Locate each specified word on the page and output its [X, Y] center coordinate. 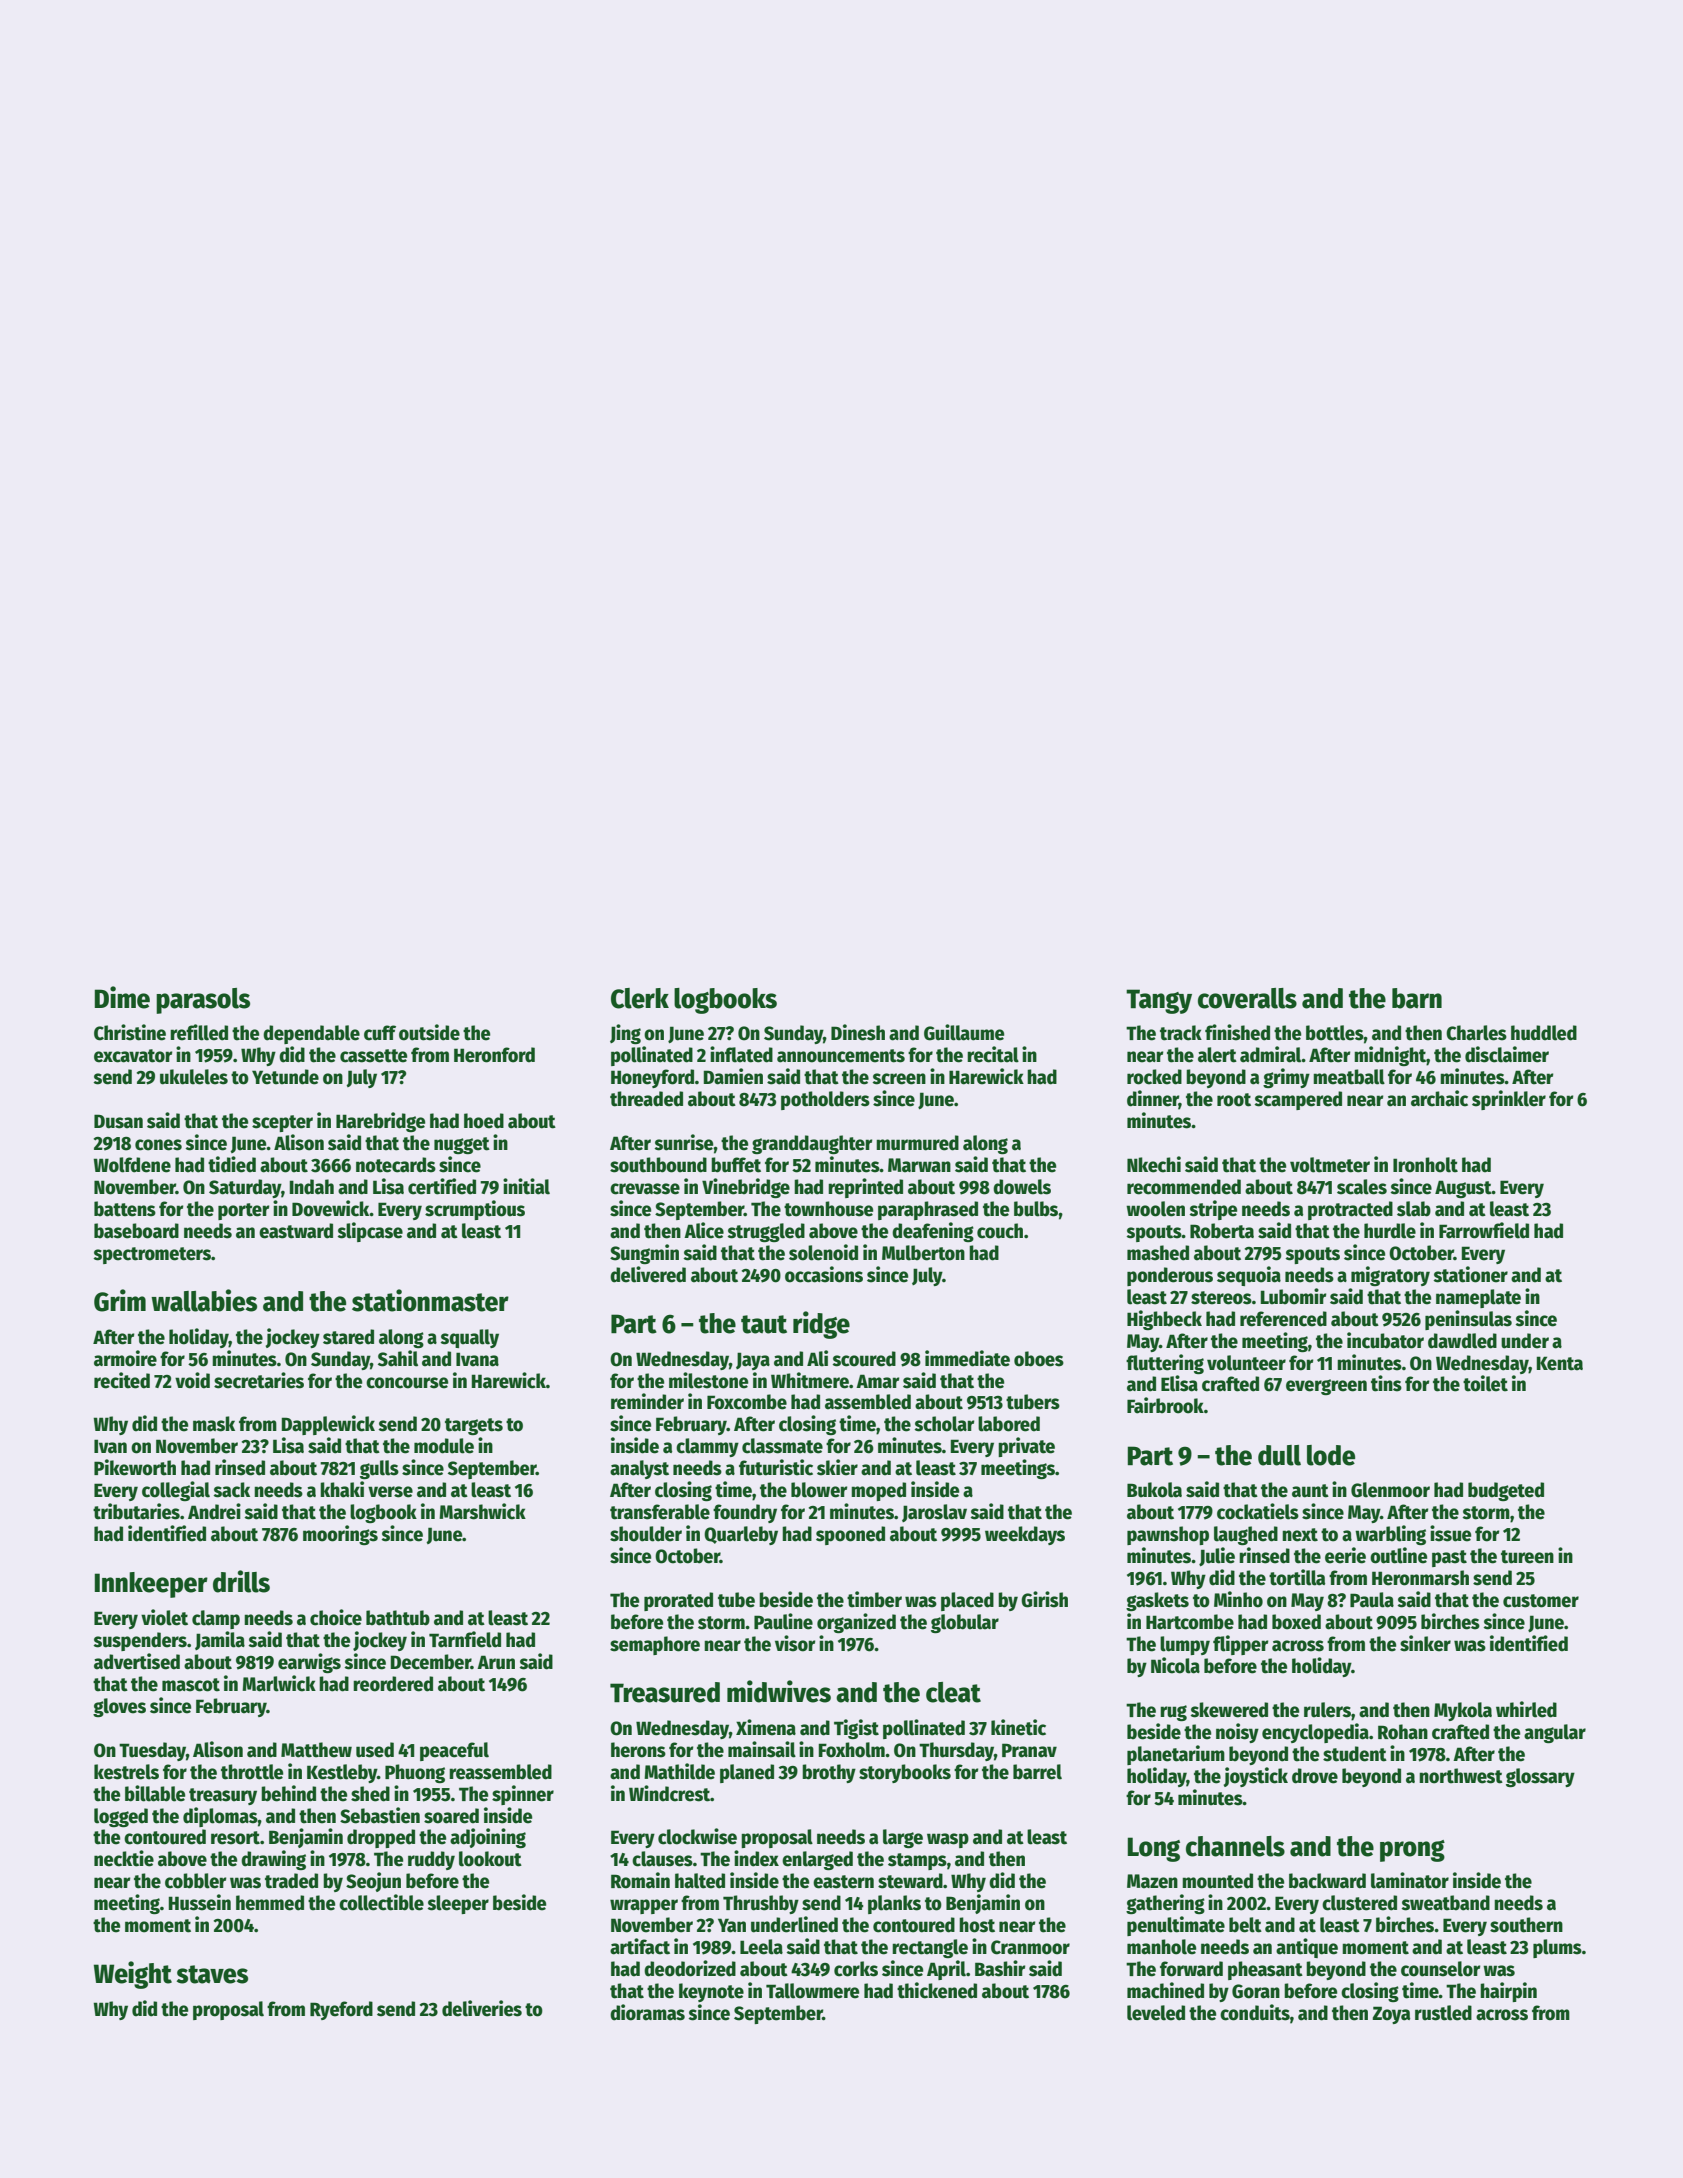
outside [429, 1032]
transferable [660, 1512]
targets [474, 1426]
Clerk [640, 998]
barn [1417, 998]
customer [1541, 1601]
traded [291, 1881]
